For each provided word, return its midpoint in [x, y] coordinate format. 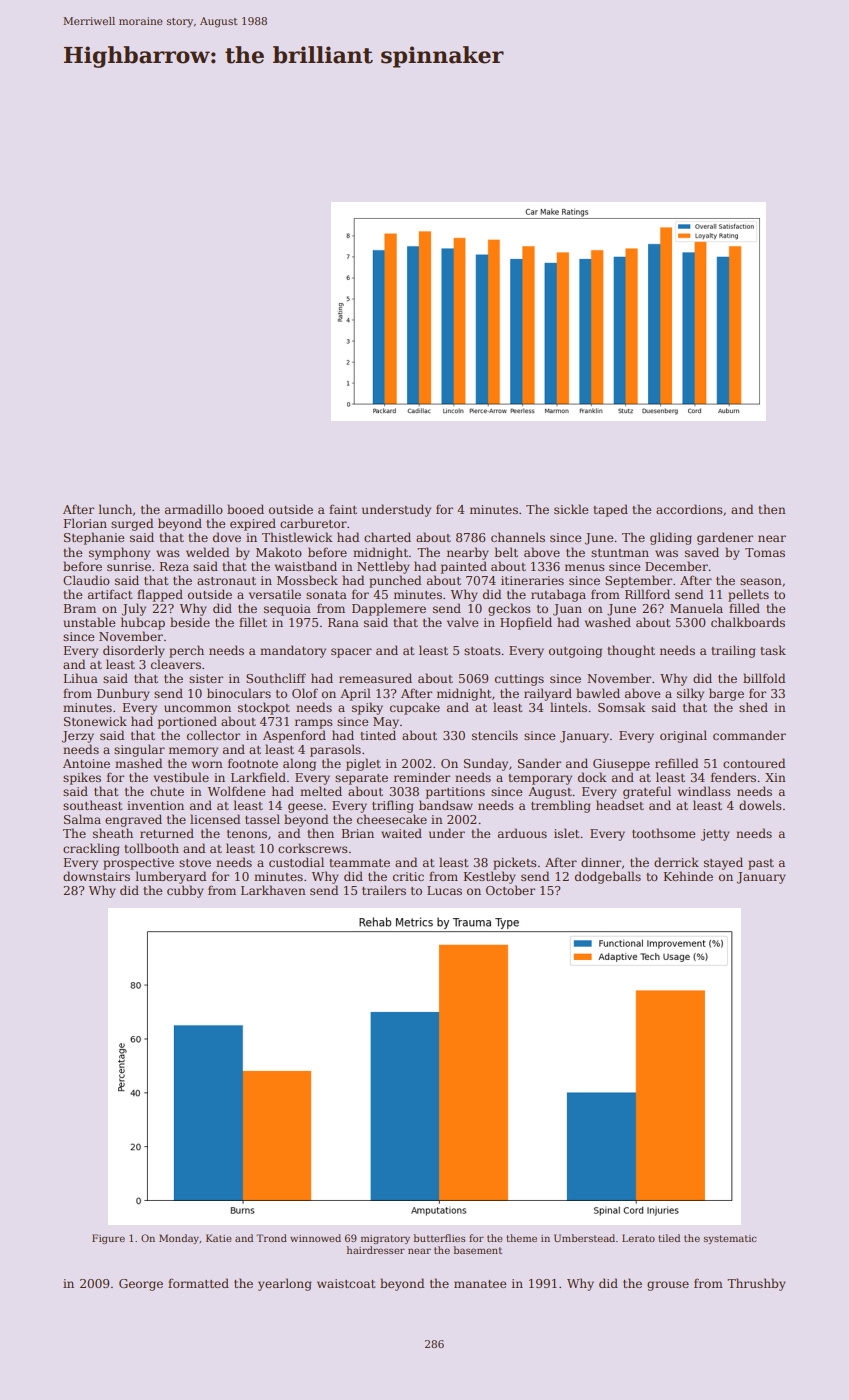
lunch [115, 509]
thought [631, 651]
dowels [760, 805]
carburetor [313, 523]
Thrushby [756, 1284]
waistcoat [346, 1283]
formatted [198, 1283]
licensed [215, 819]
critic [408, 876]
